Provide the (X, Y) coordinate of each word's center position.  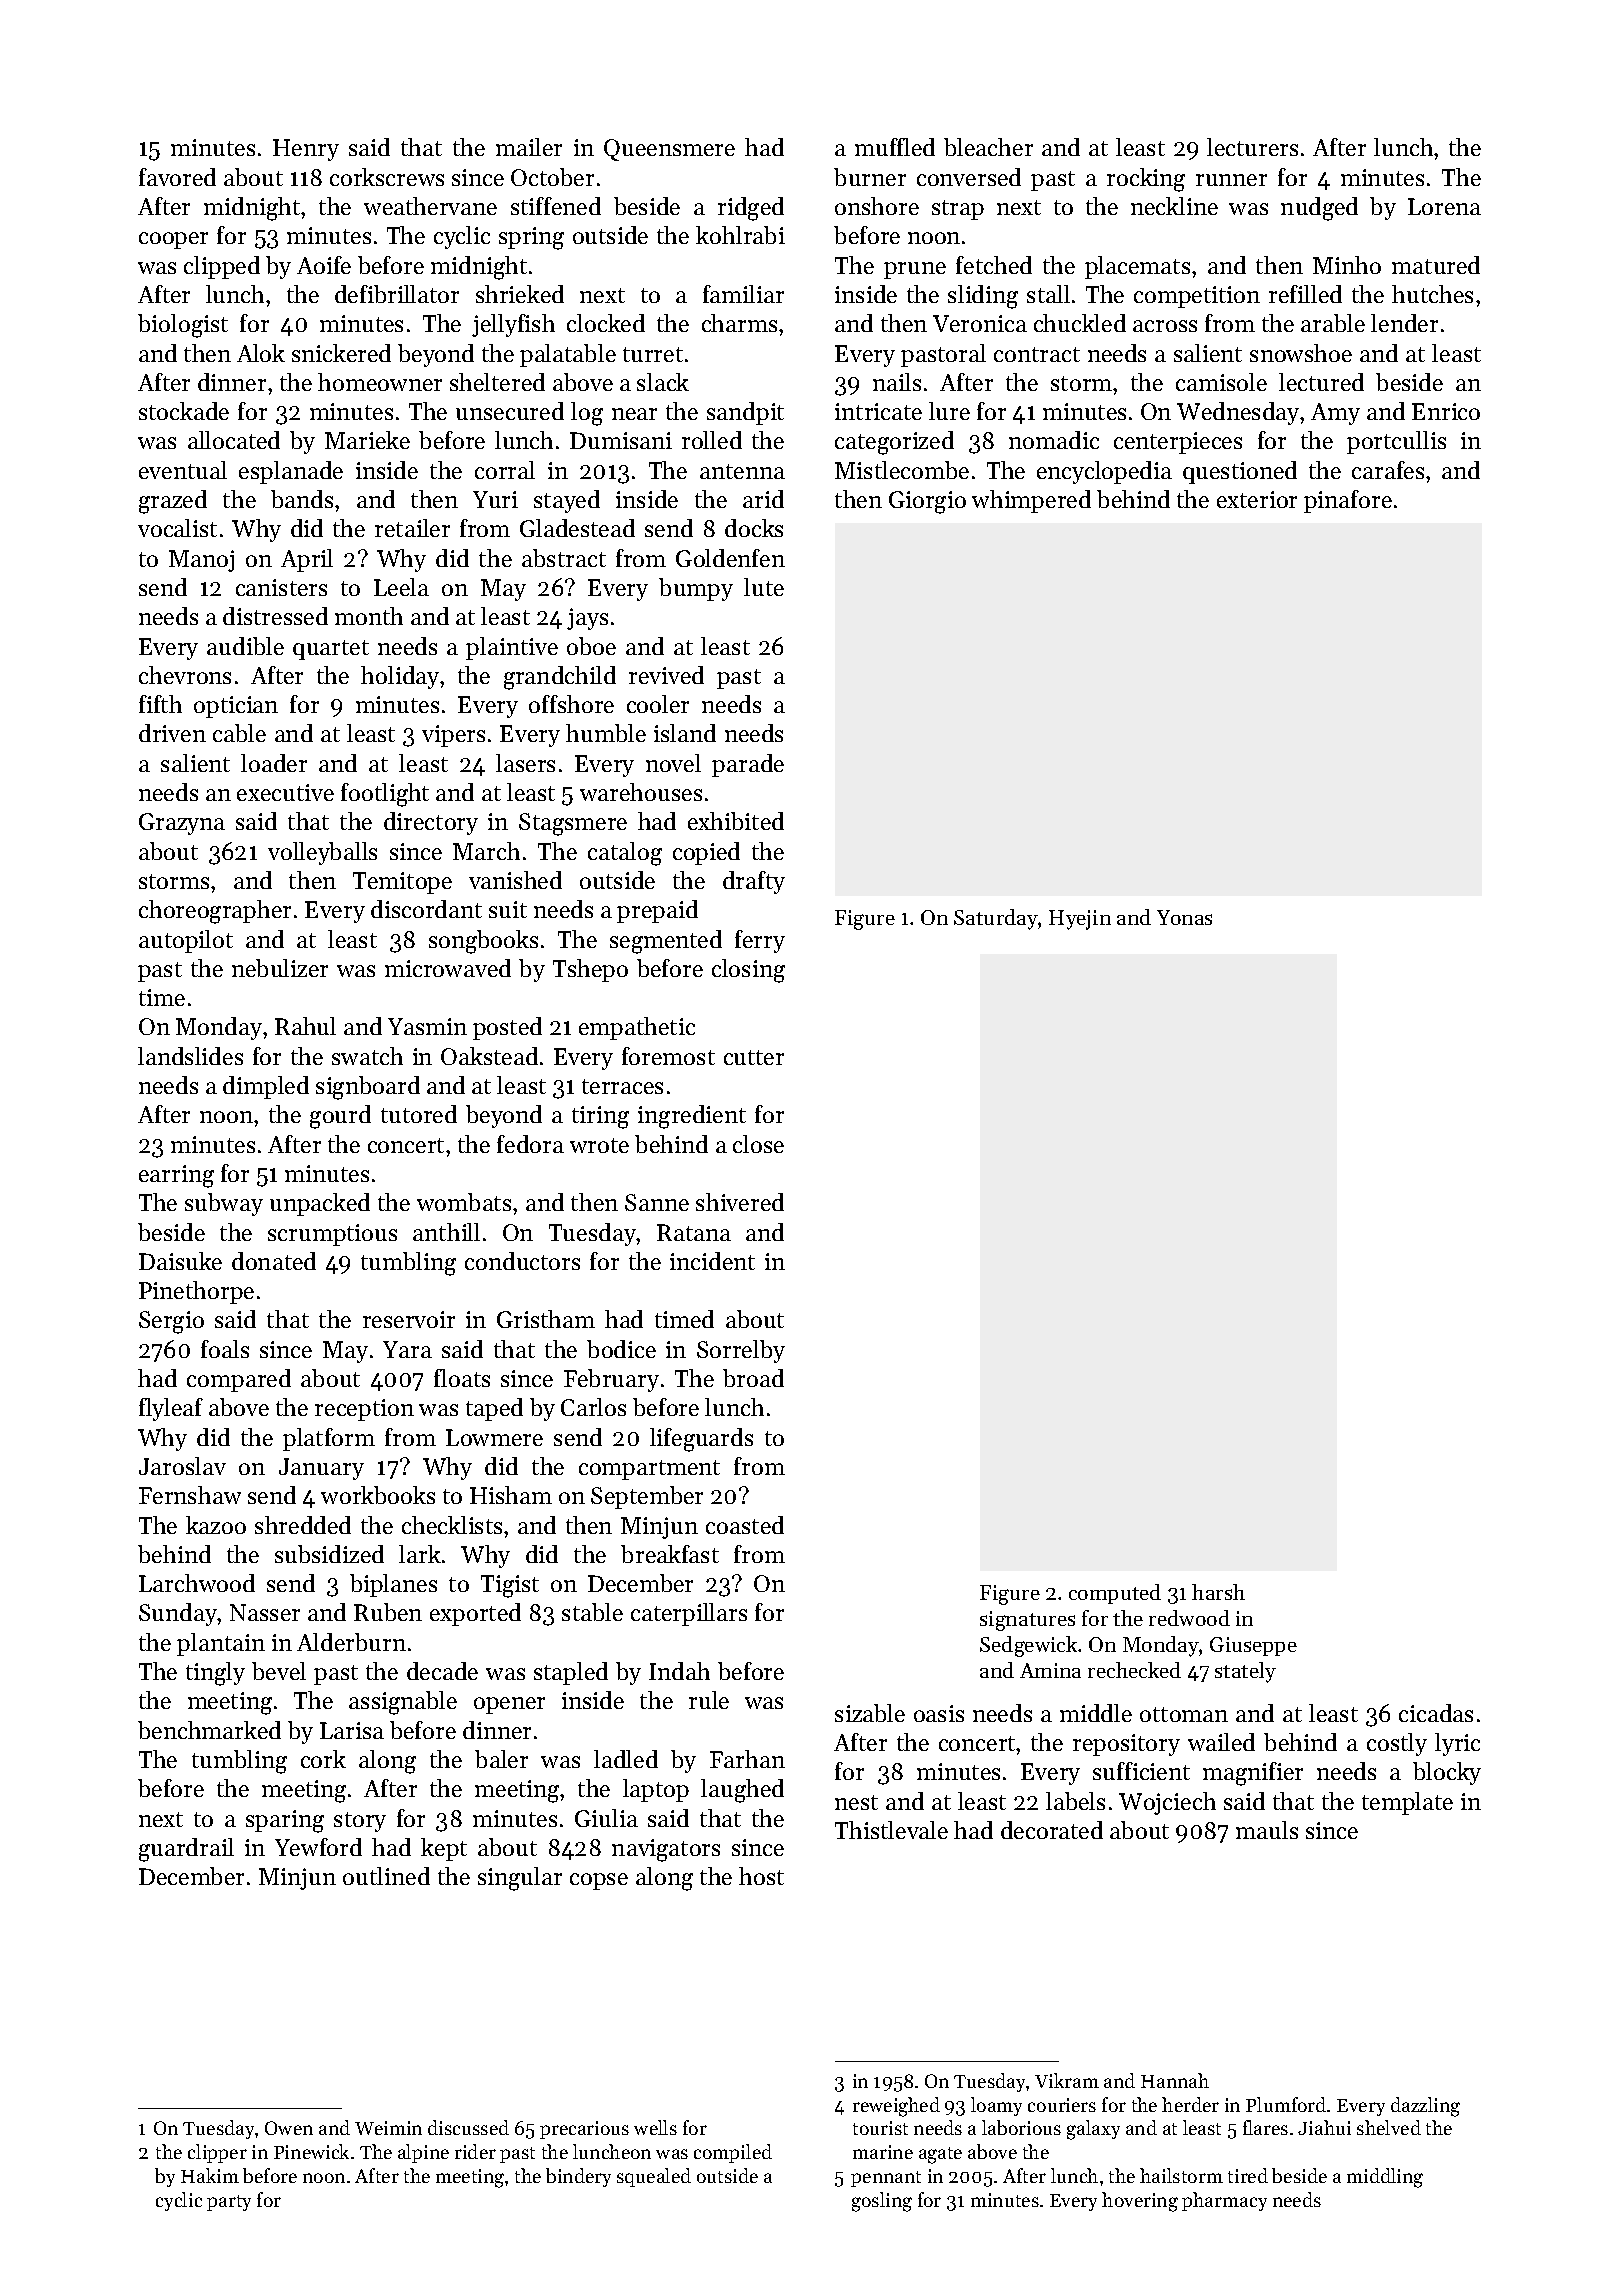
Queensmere (669, 150)
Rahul (305, 1026)
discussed (468, 2127)
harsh (1218, 1592)
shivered (740, 1202)
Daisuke (180, 1261)
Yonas (1184, 917)
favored (177, 177)
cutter (754, 1057)
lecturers (1252, 147)
